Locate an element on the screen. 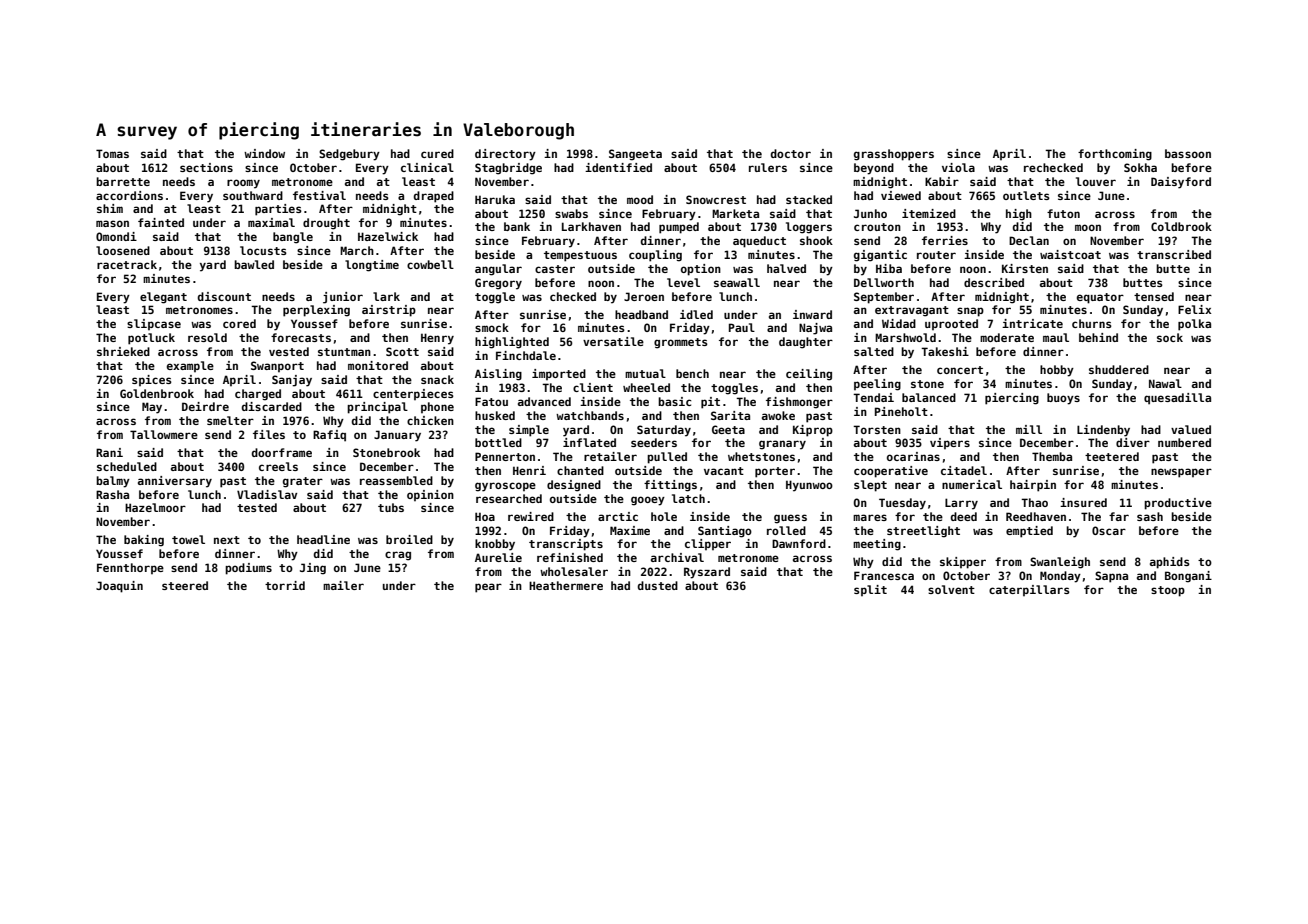 This screenshot has width=1308, height=924. Sanjay is located at coordinates (292, 381).
